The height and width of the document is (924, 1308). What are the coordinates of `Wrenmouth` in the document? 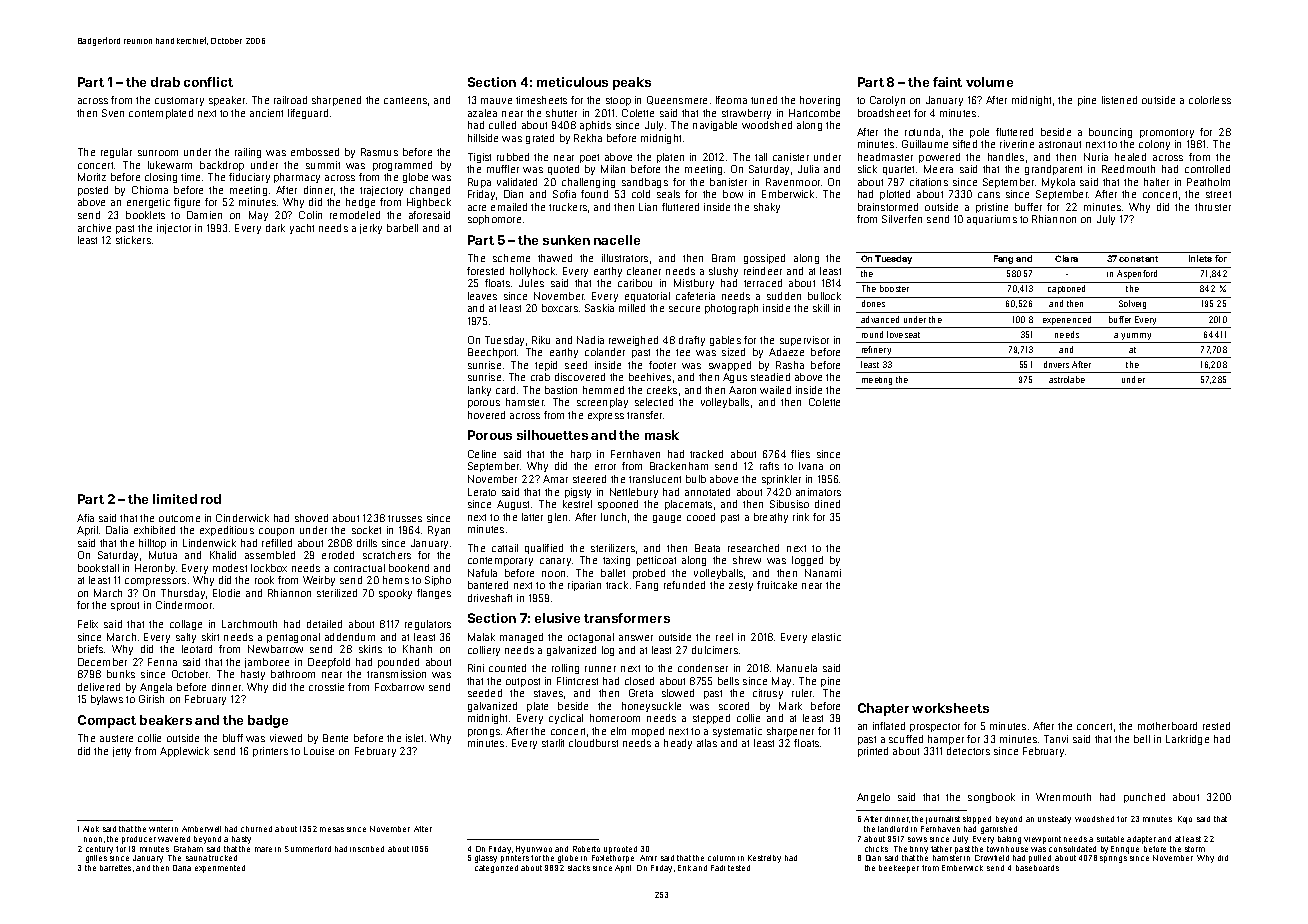 It's located at (1063, 797).
